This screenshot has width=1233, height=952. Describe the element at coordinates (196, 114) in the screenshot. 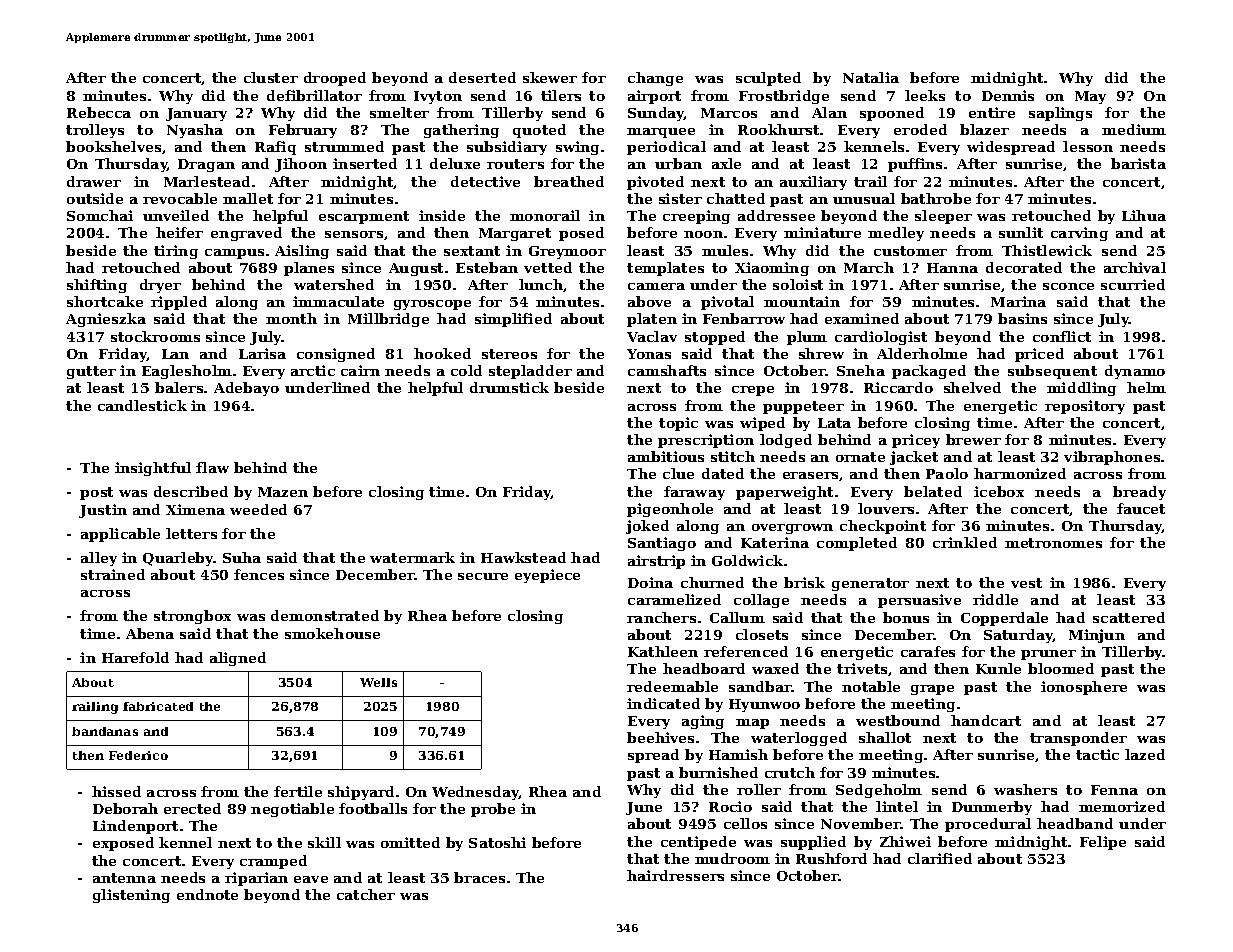

I see `January` at that location.
